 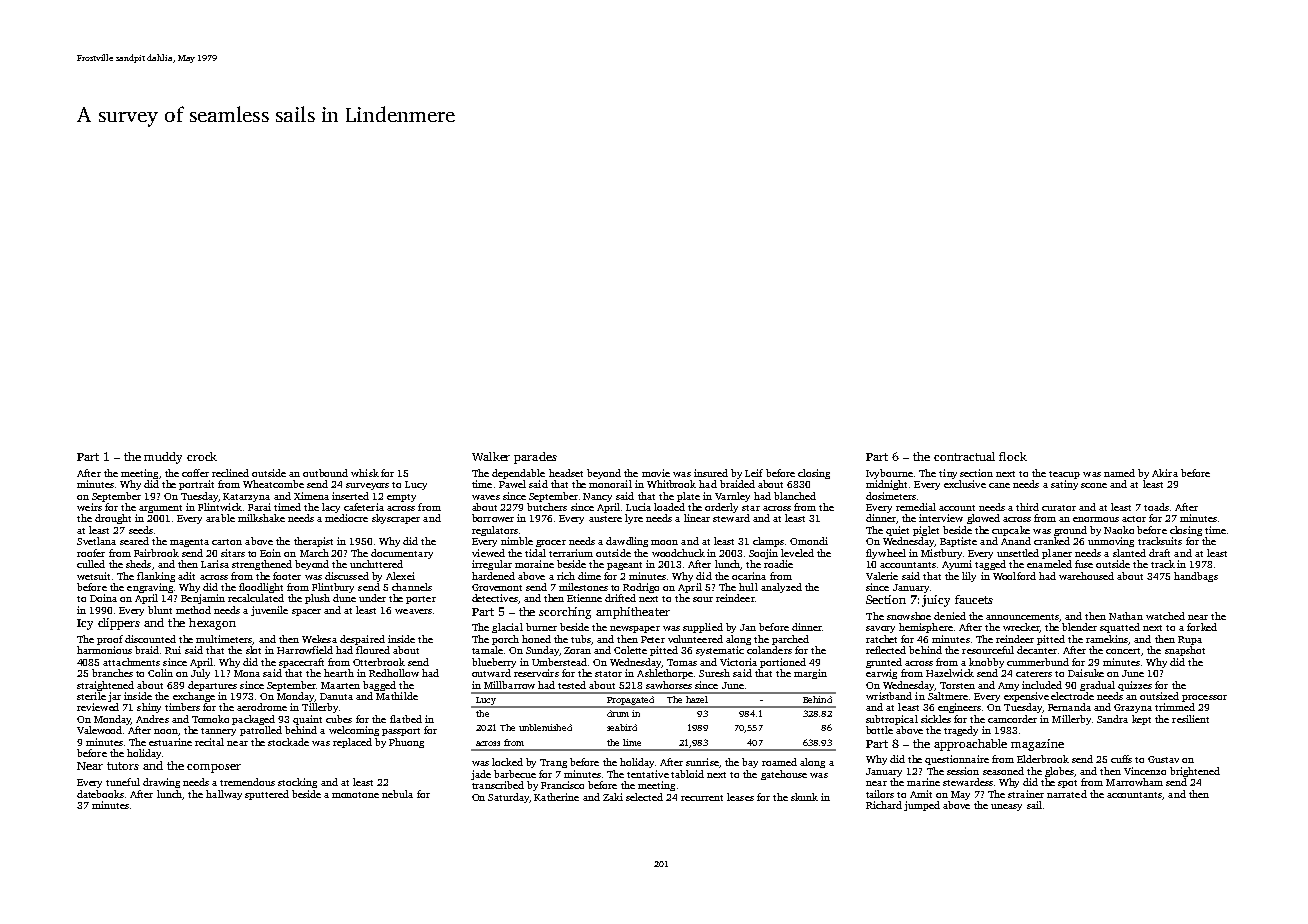 I want to click on seabird, so click(x=622, y=727).
